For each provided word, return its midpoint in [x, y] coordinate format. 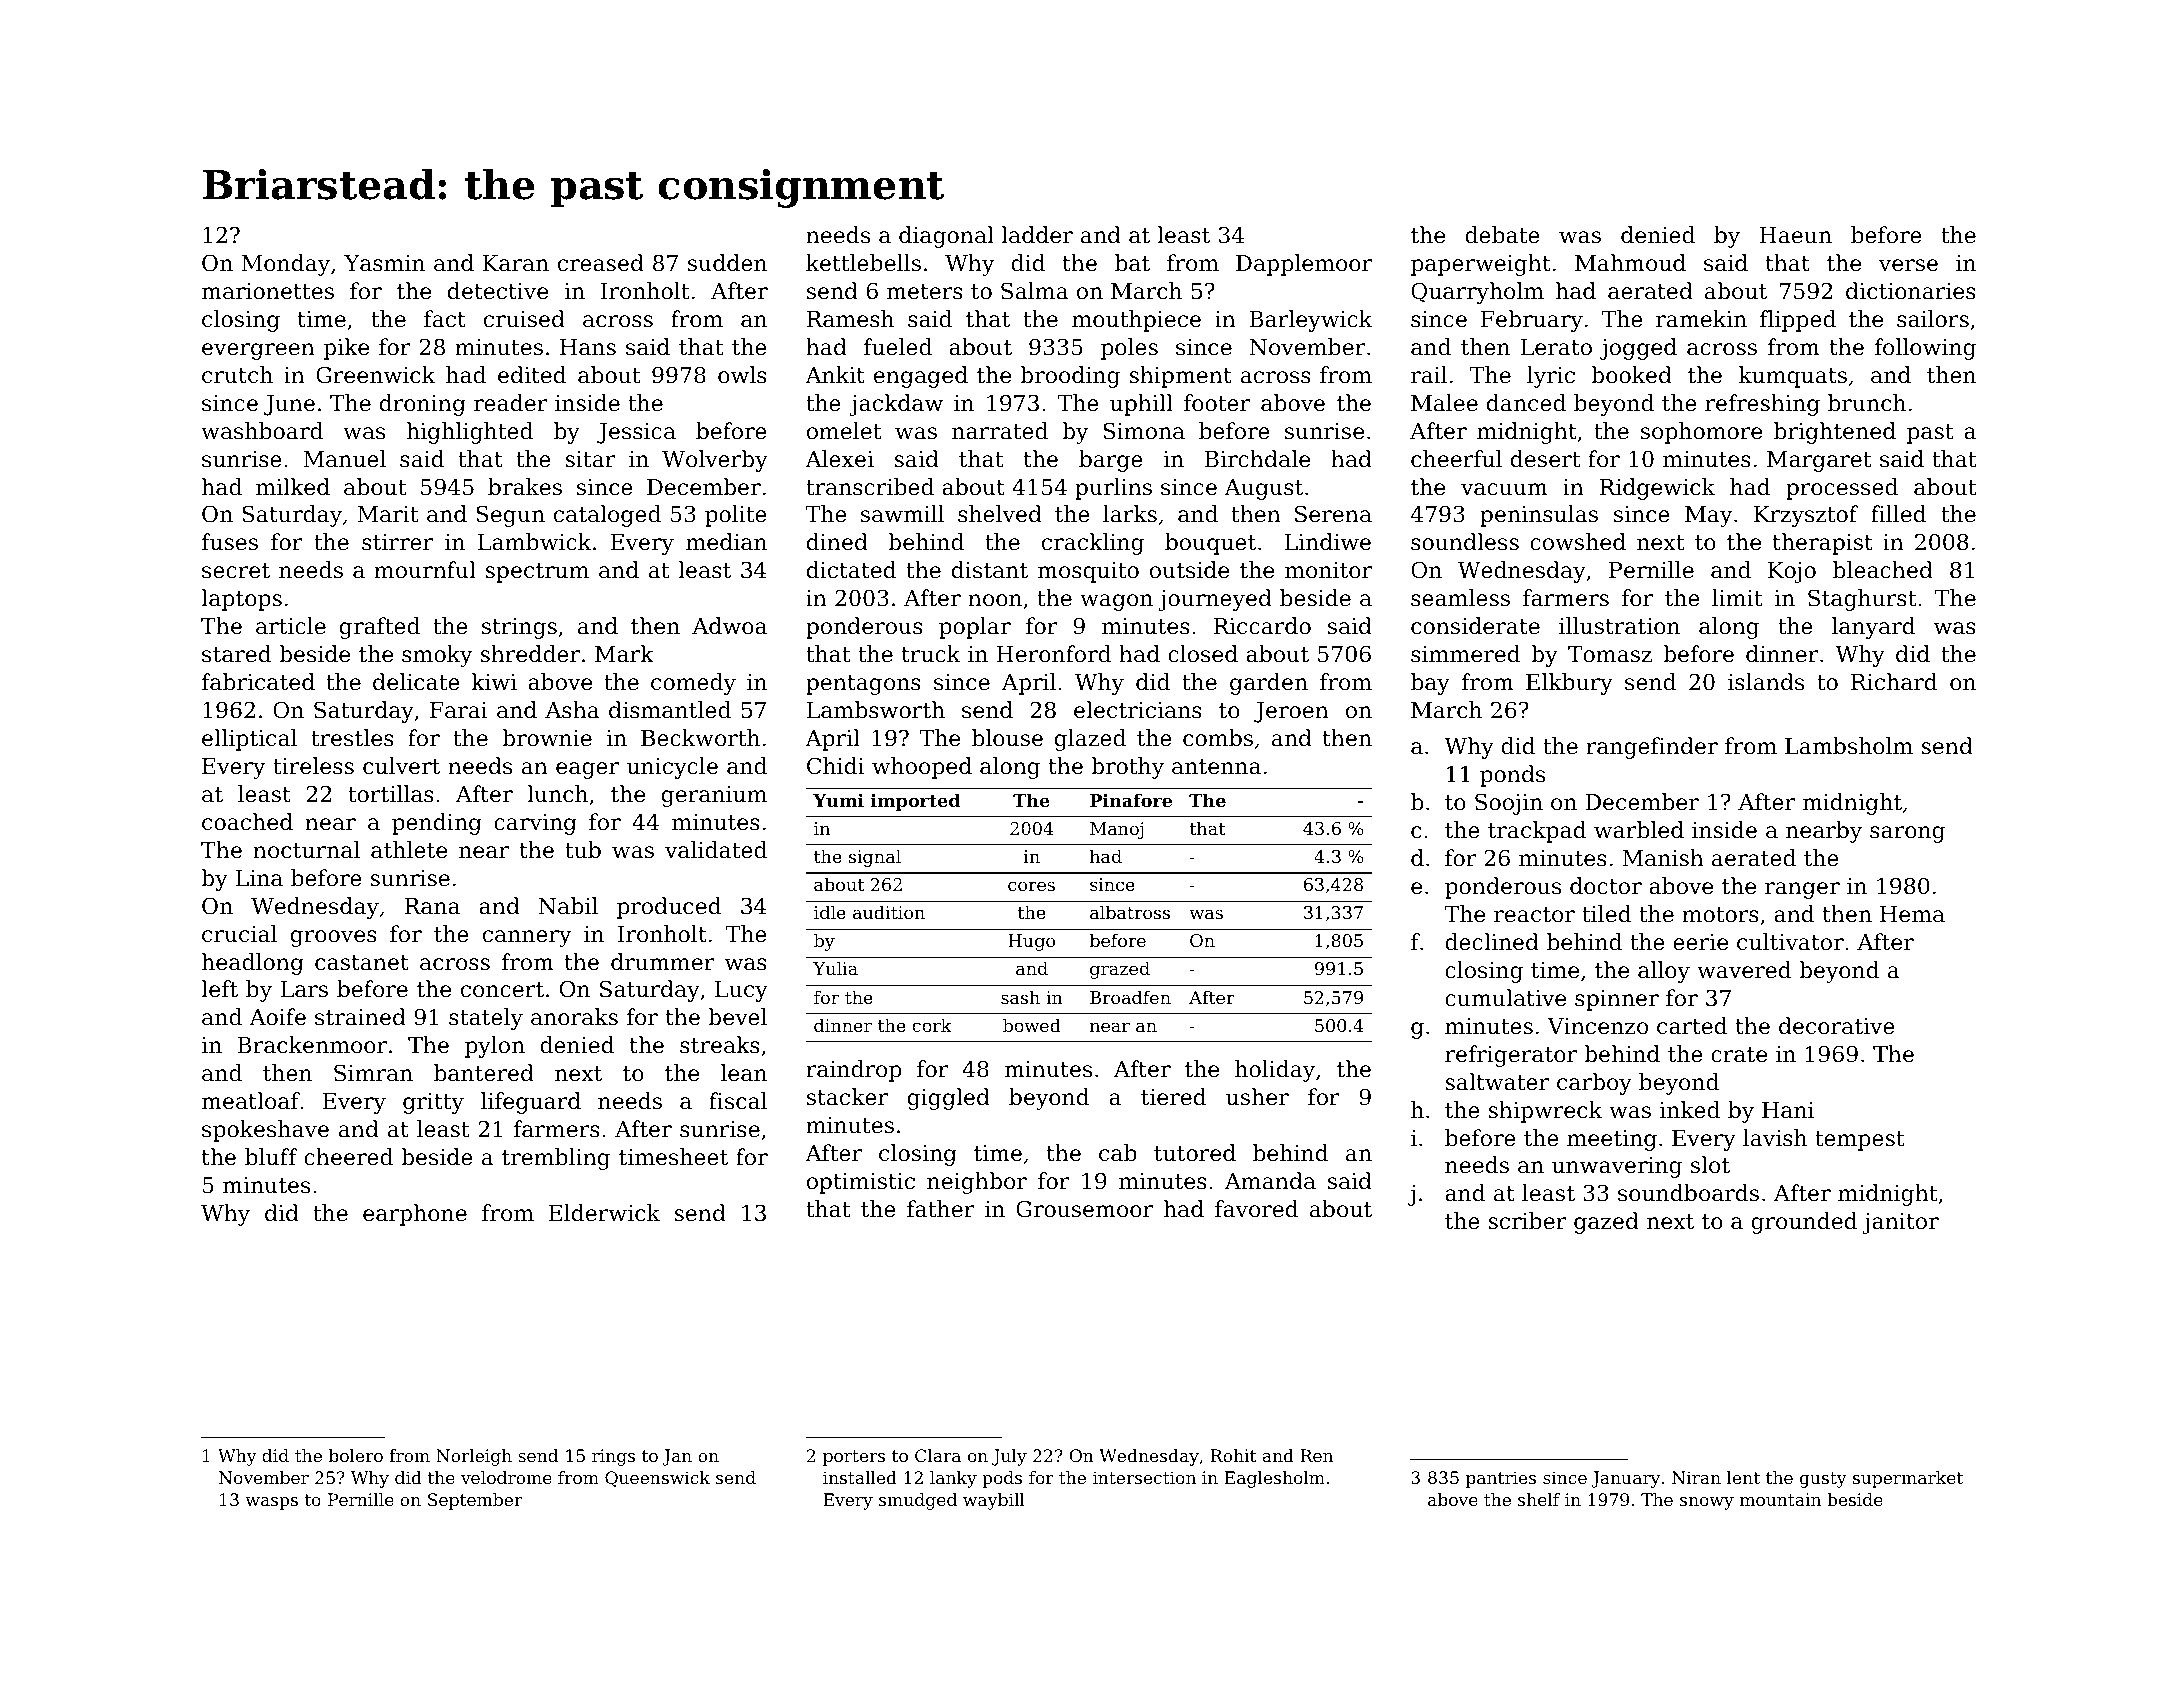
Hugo [1031, 942]
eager [587, 770]
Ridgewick [1657, 489]
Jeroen [1291, 712]
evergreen [258, 351]
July [1009, 1457]
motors [1720, 915]
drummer [663, 962]
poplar [975, 628]
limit [1737, 598]
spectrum [537, 573]
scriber [1527, 1221]
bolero [356, 1455]
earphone [415, 1215]
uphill [1141, 405]
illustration [1619, 626]
